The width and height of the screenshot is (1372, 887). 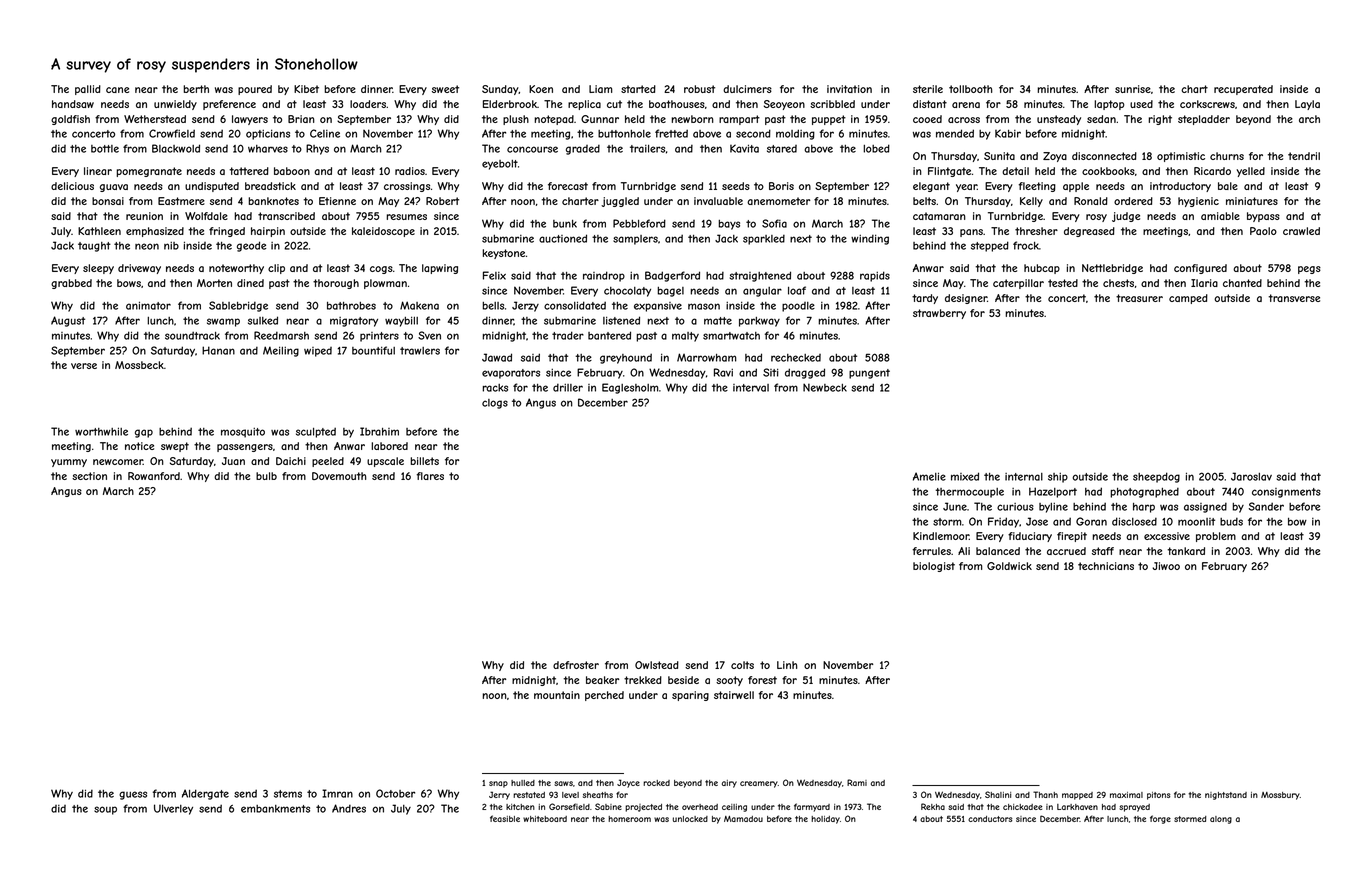 I want to click on Andres, so click(x=349, y=808).
